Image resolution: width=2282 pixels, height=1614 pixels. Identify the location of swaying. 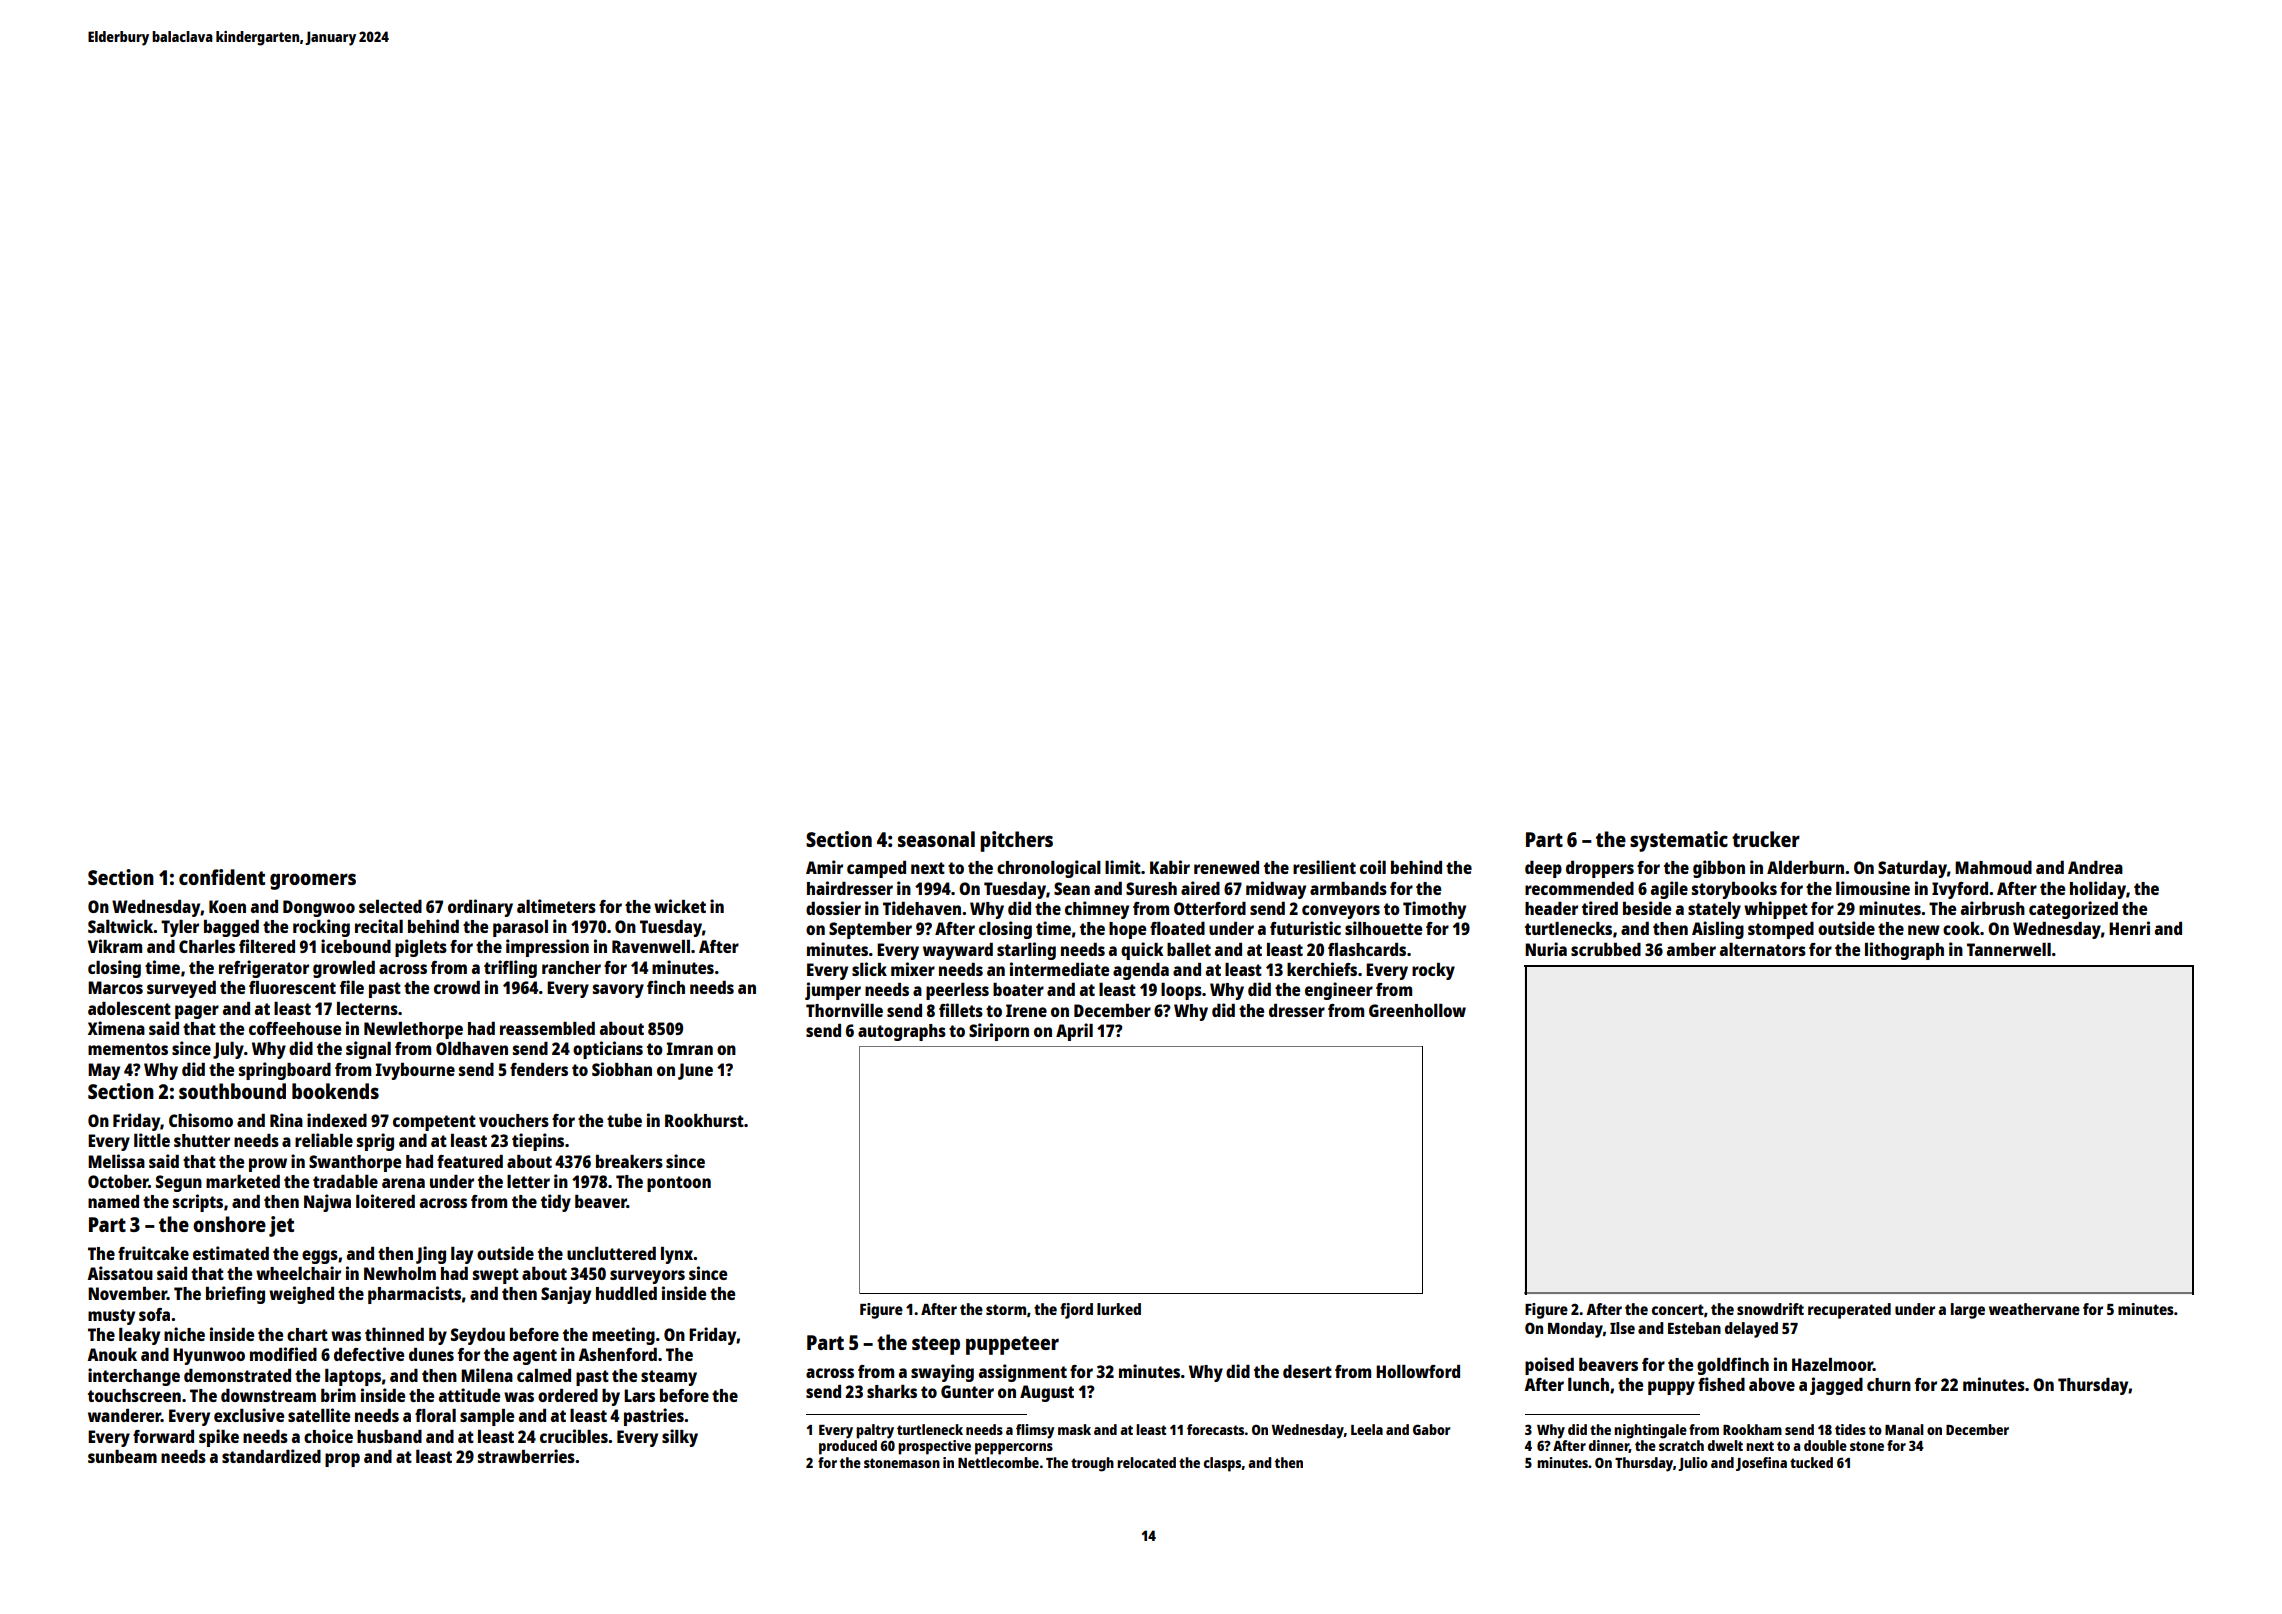
(942, 1373).
